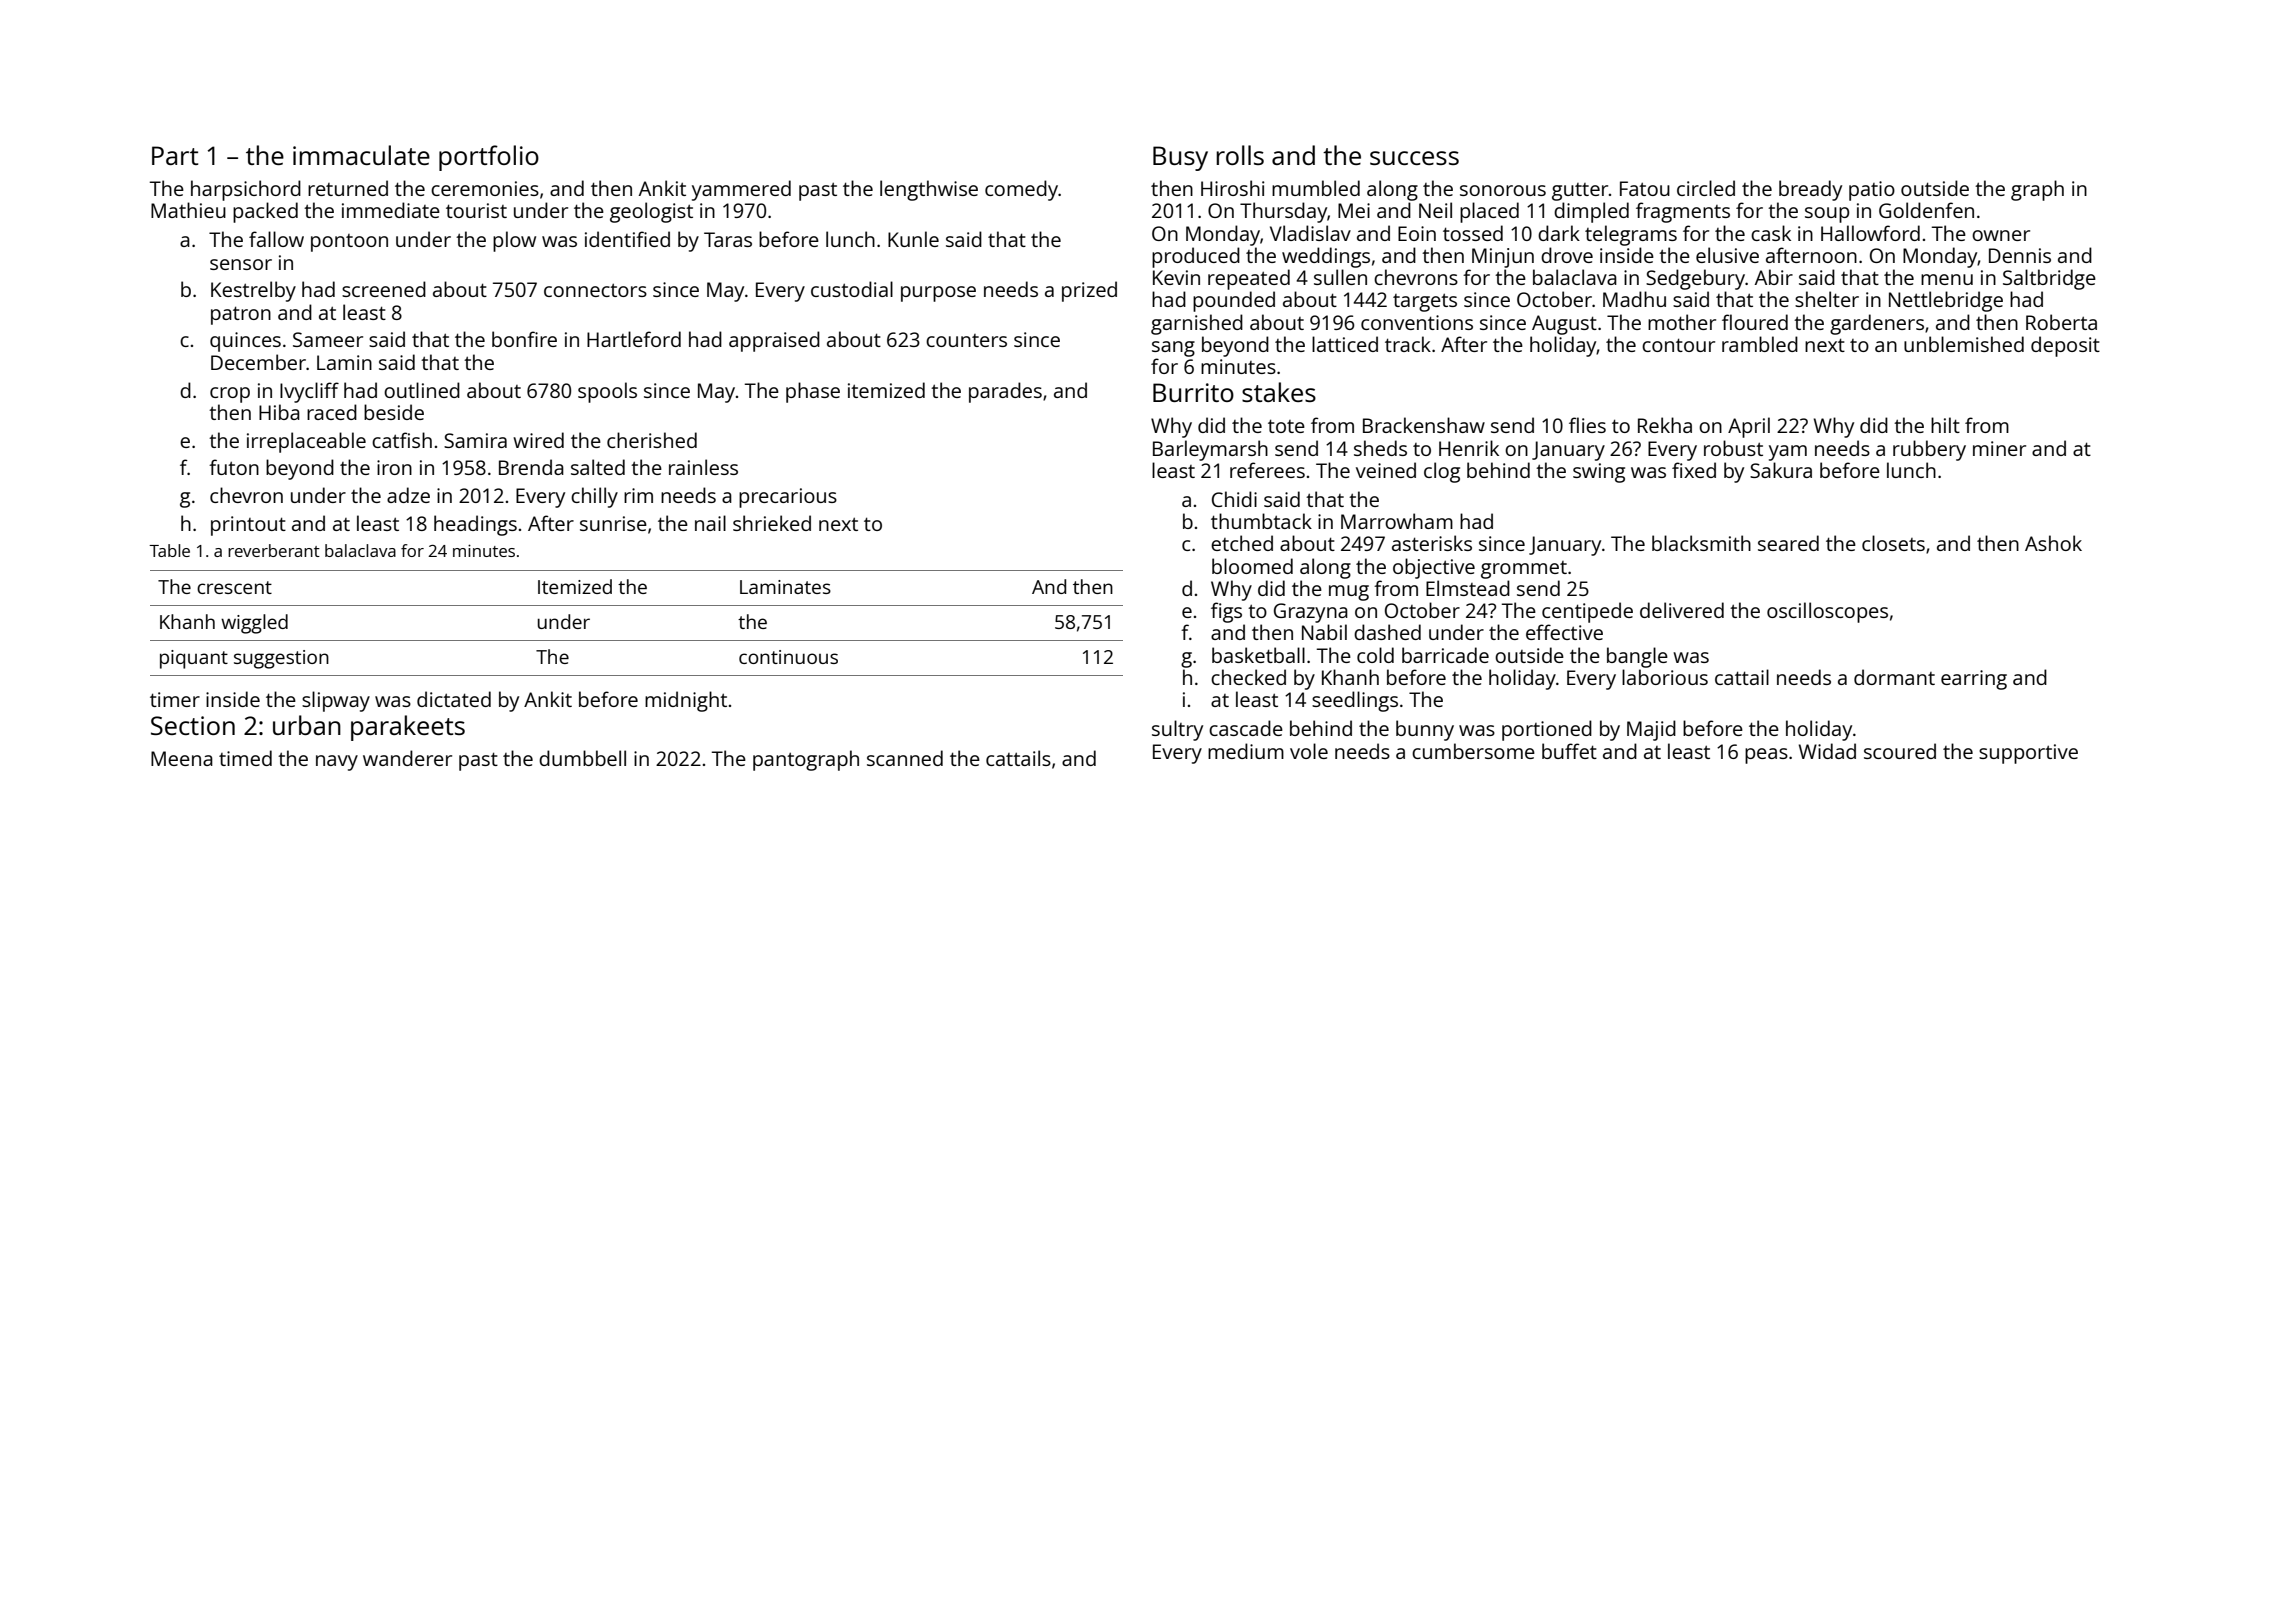 The height and width of the screenshot is (1608, 2274). Describe the element at coordinates (175, 155) in the screenshot. I see `Part` at that location.
